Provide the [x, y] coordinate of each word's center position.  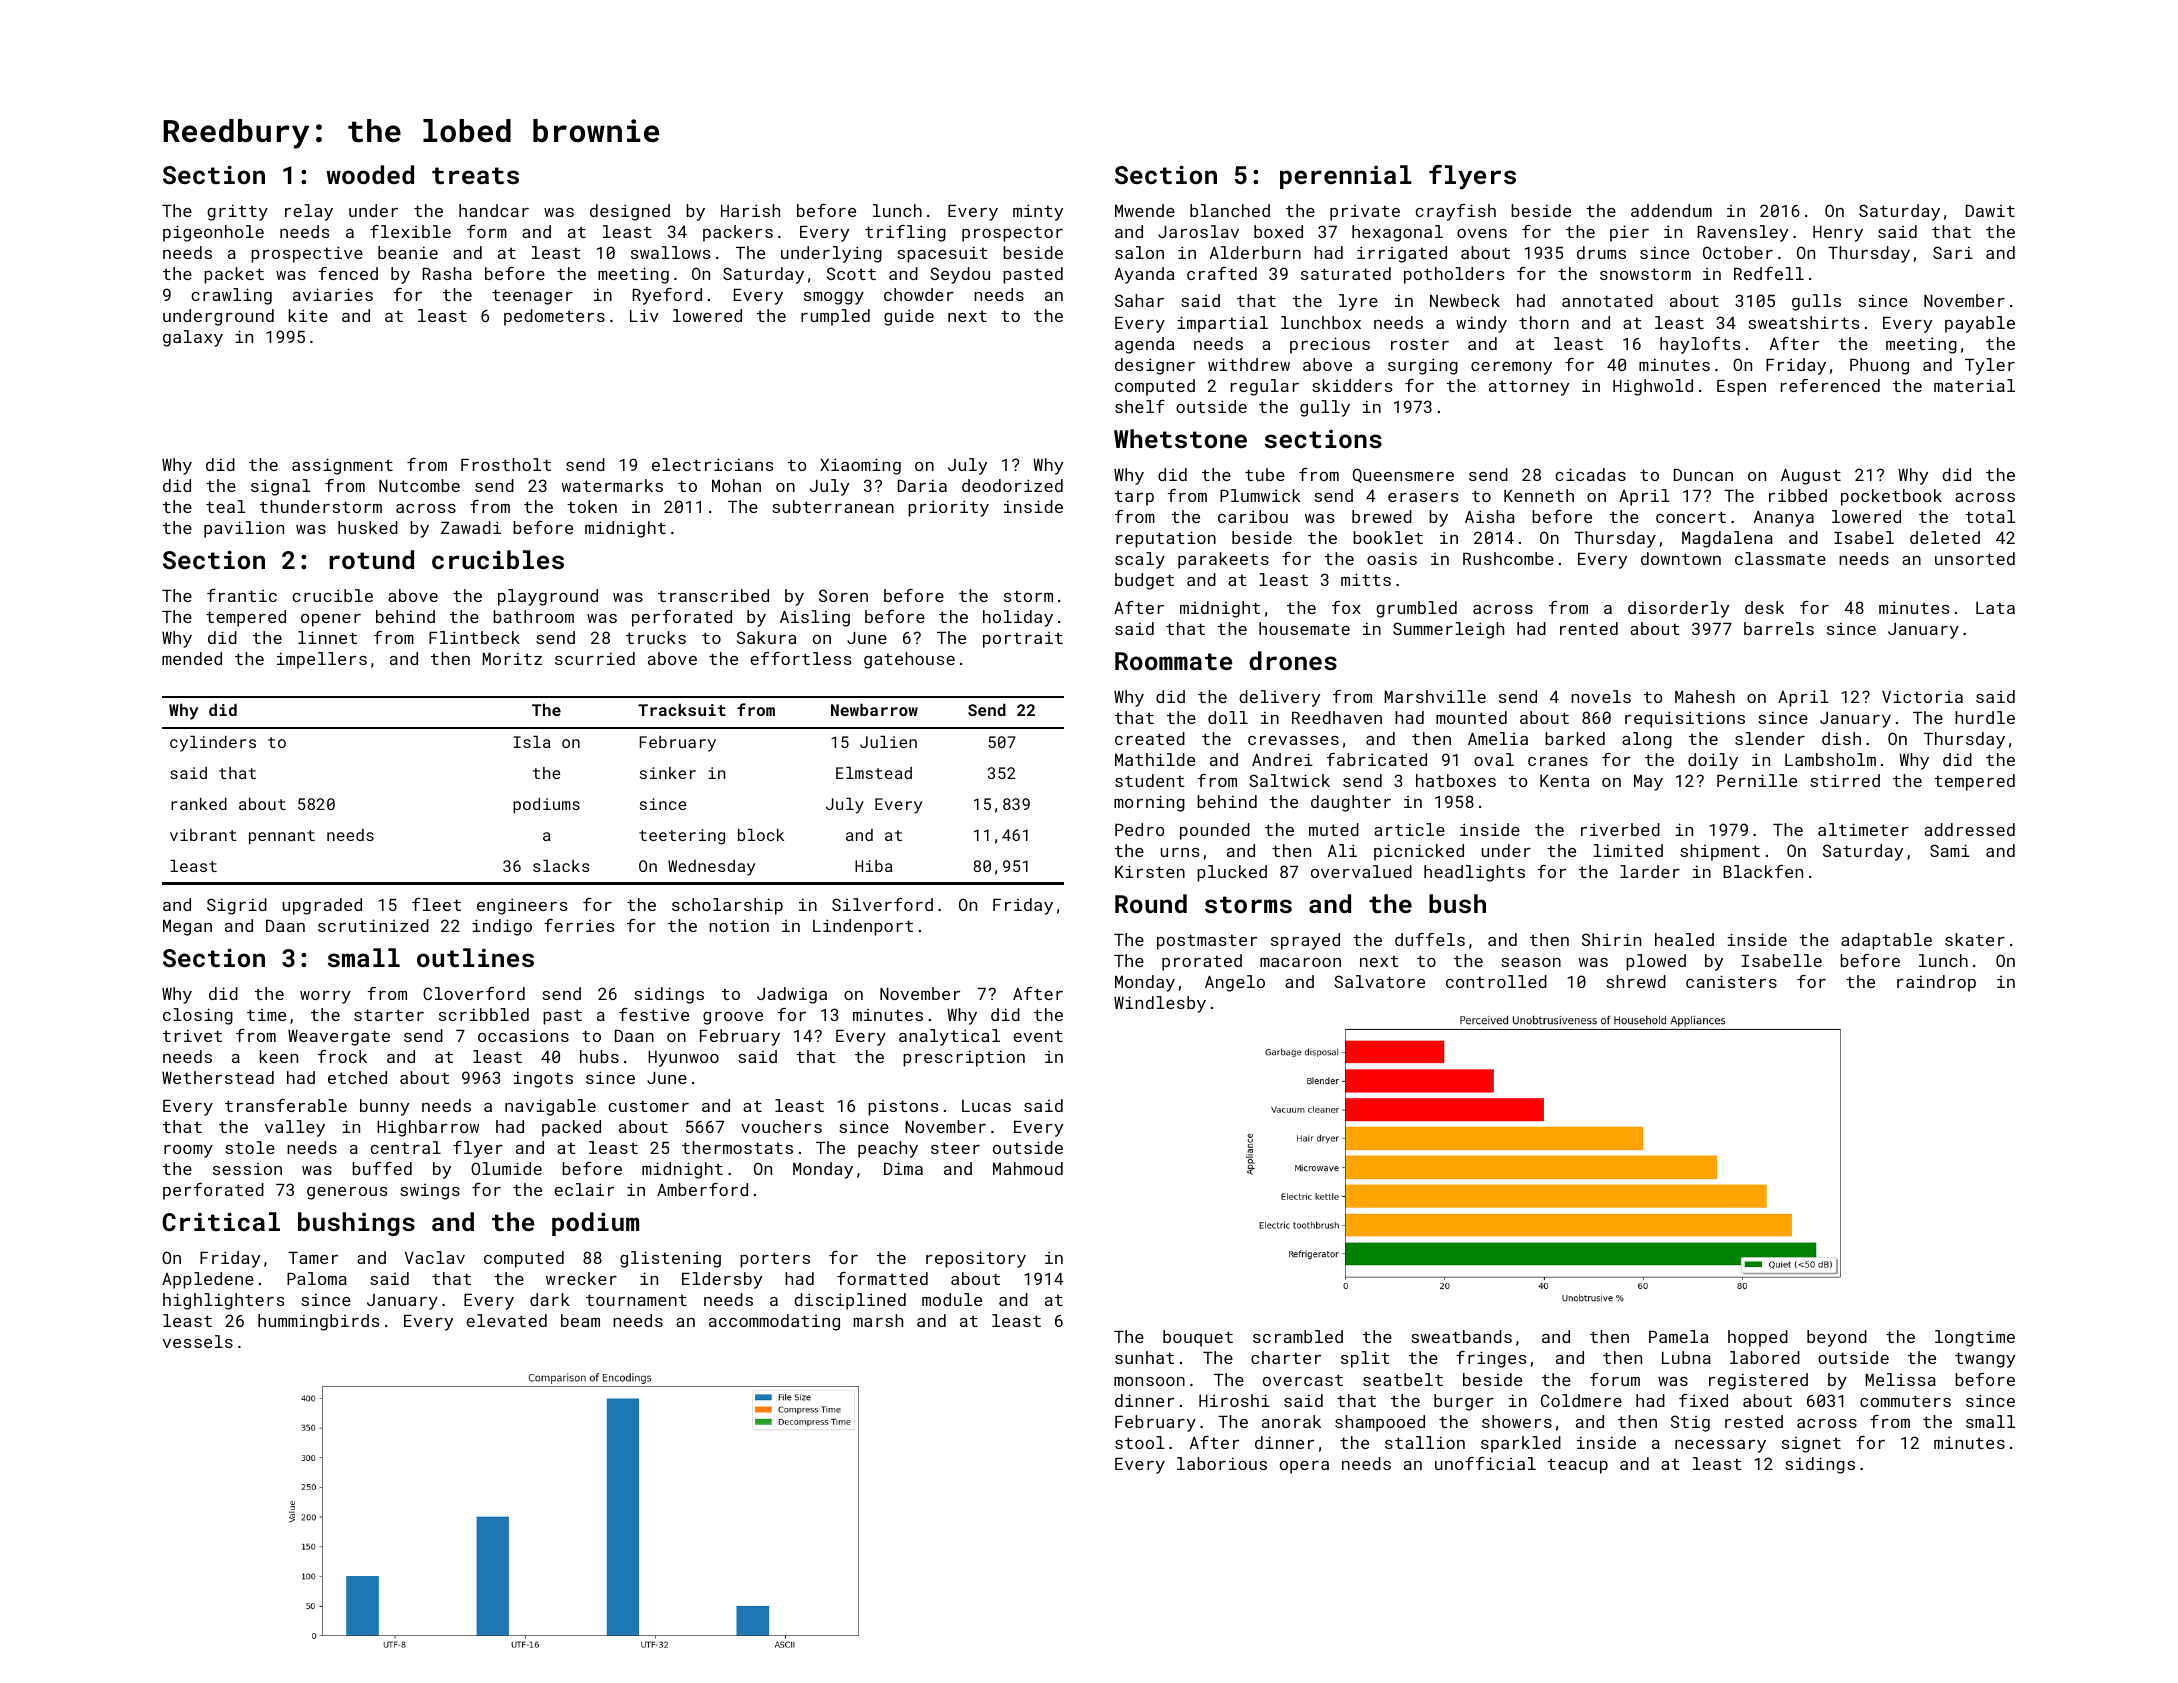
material [1974, 385]
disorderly [1678, 609]
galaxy [193, 338]
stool [1140, 1442]
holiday [1018, 618]
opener [331, 620]
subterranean [833, 506]
